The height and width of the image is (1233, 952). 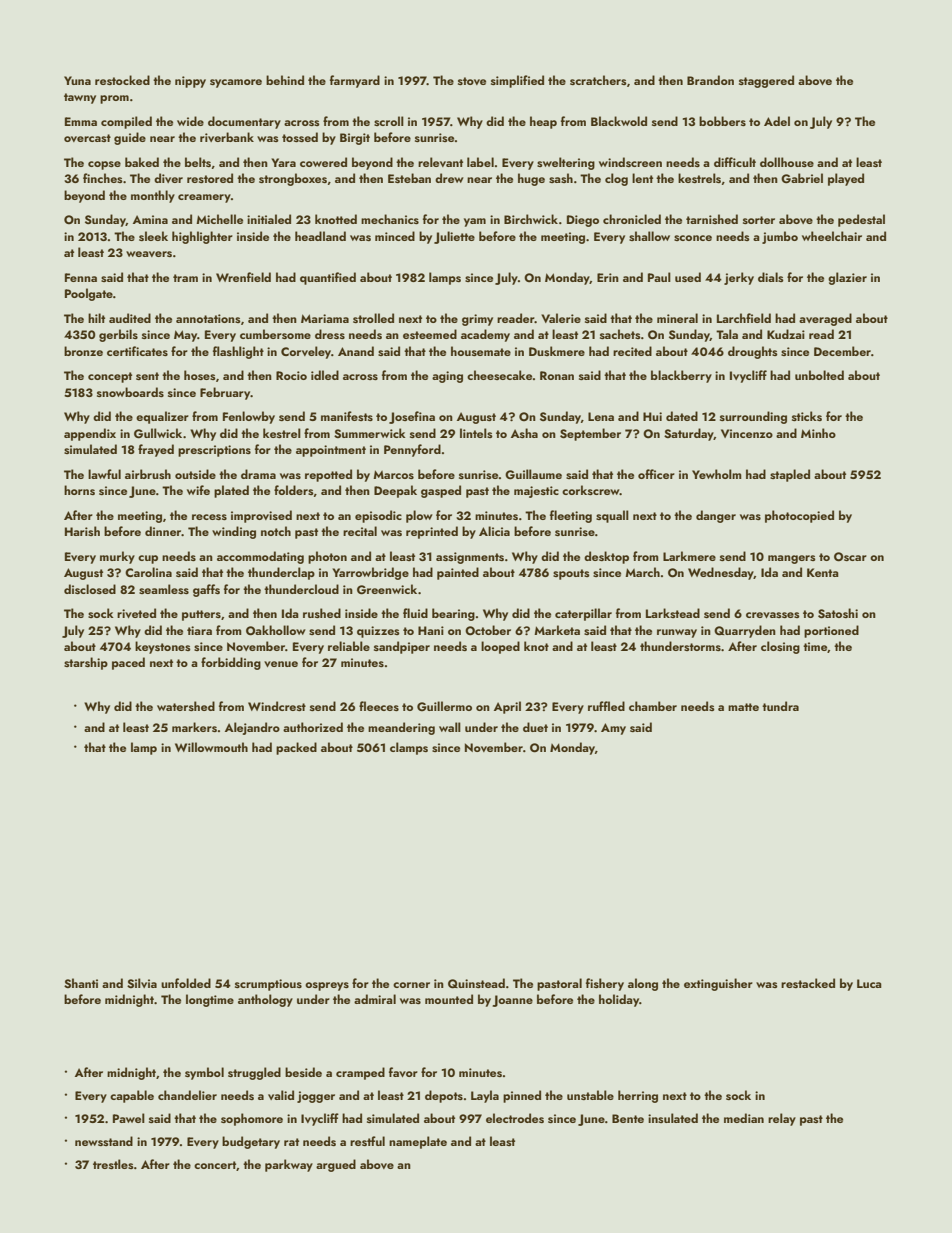 I want to click on weavers, so click(x=149, y=254).
